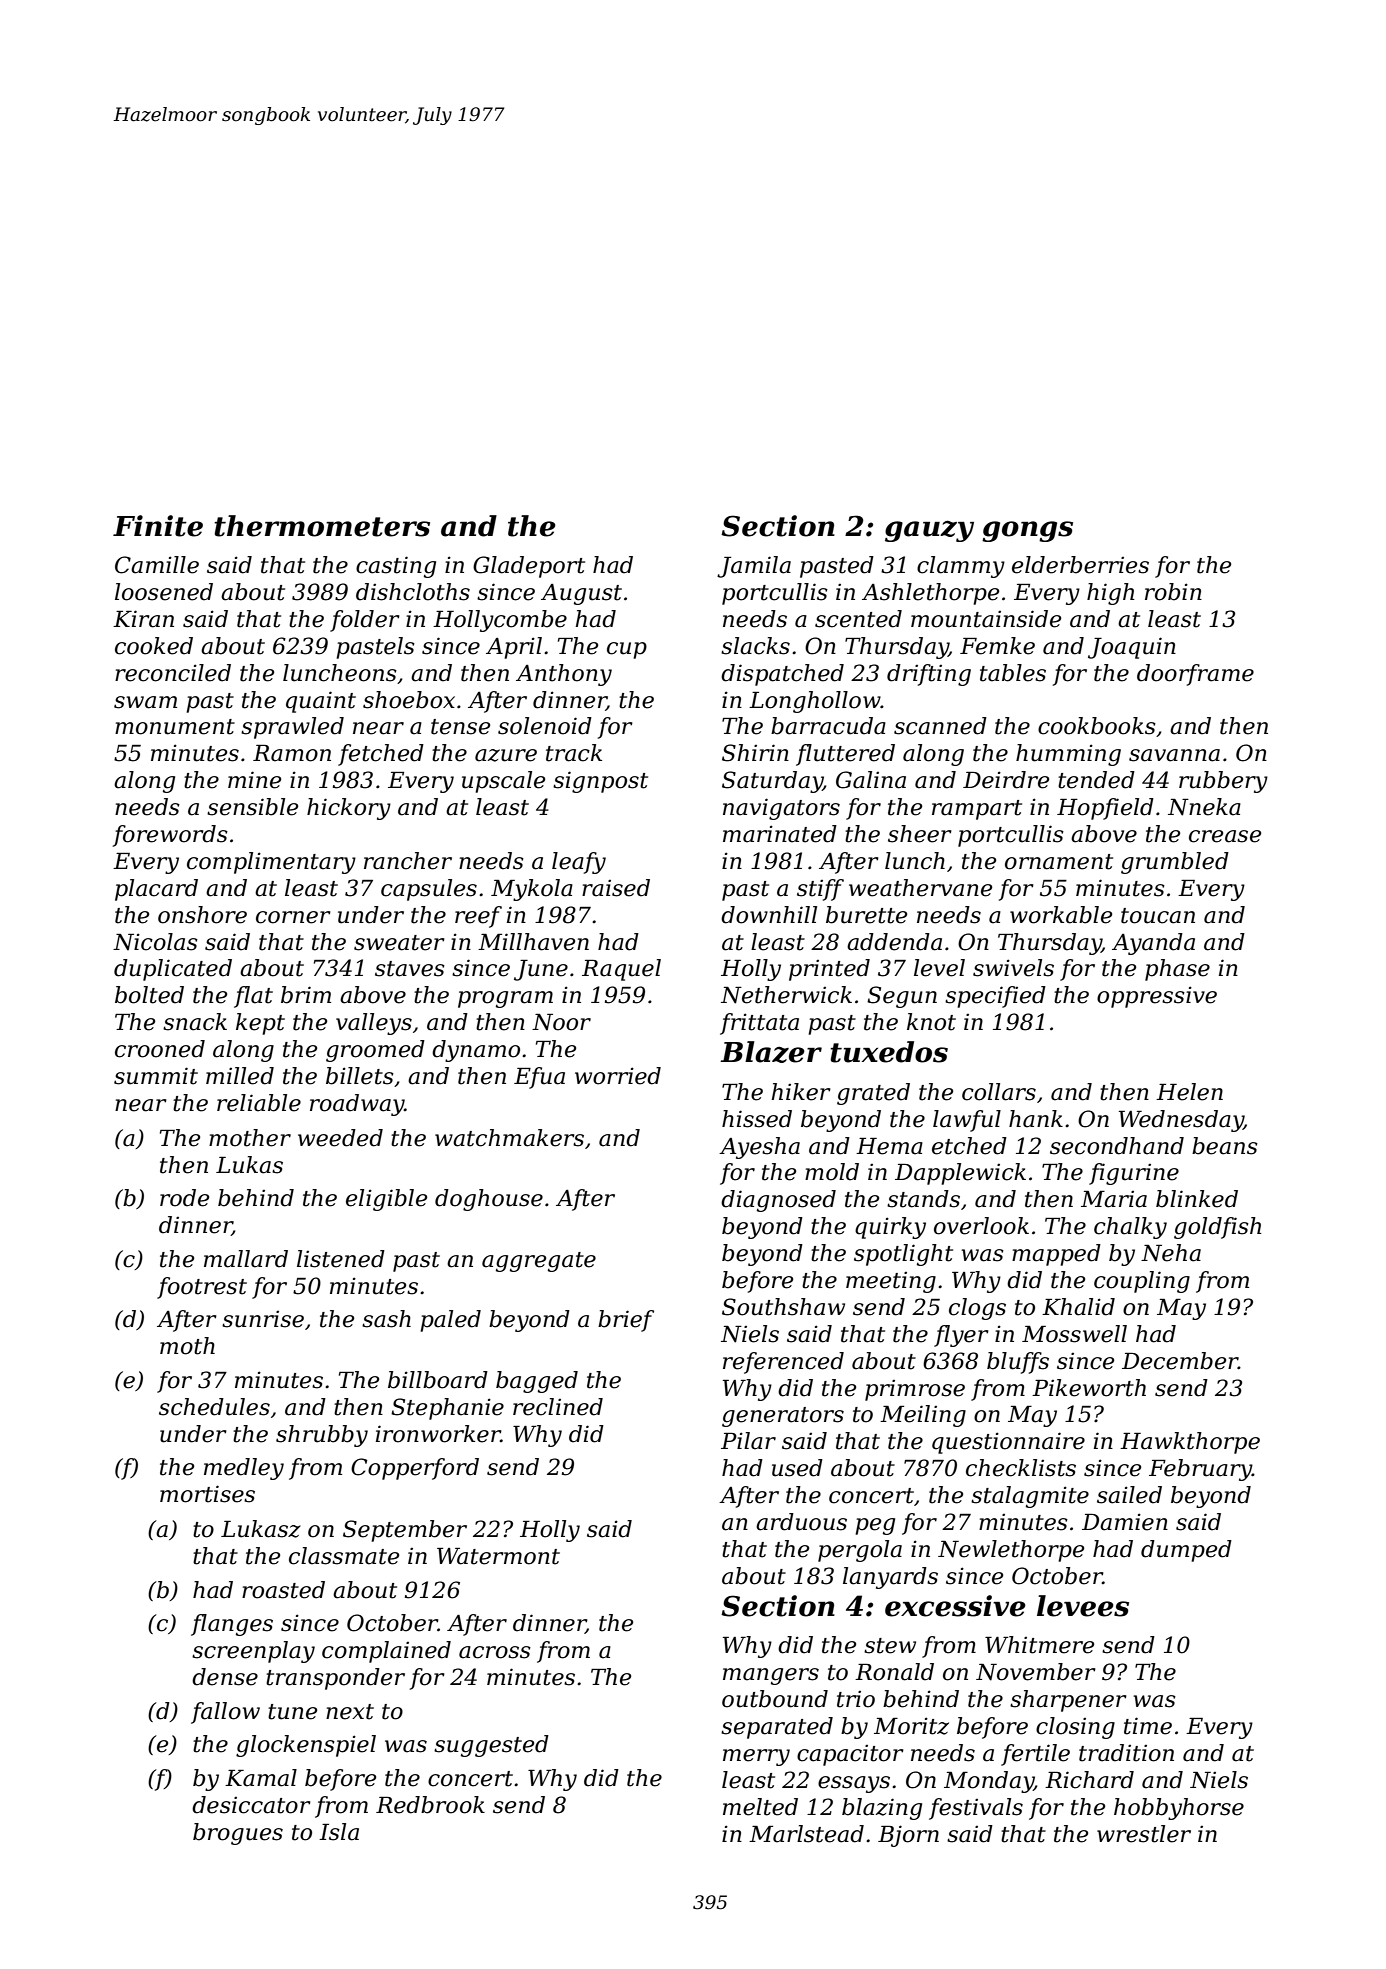  I want to click on phase, so click(1177, 970).
